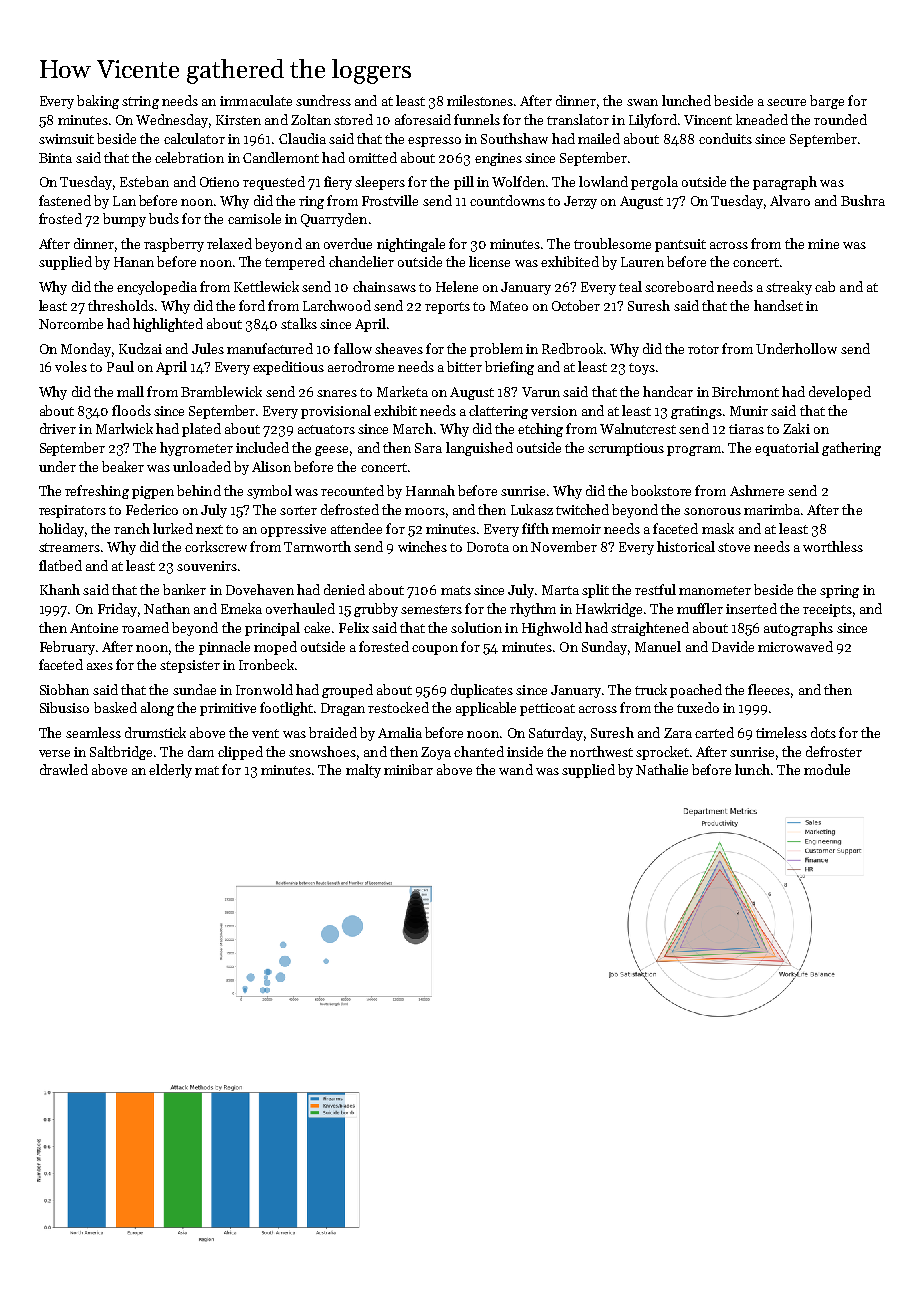 The width and height of the screenshot is (924, 1308). What do you see at coordinates (464, 366) in the screenshot?
I see `bitter` at bounding box center [464, 366].
